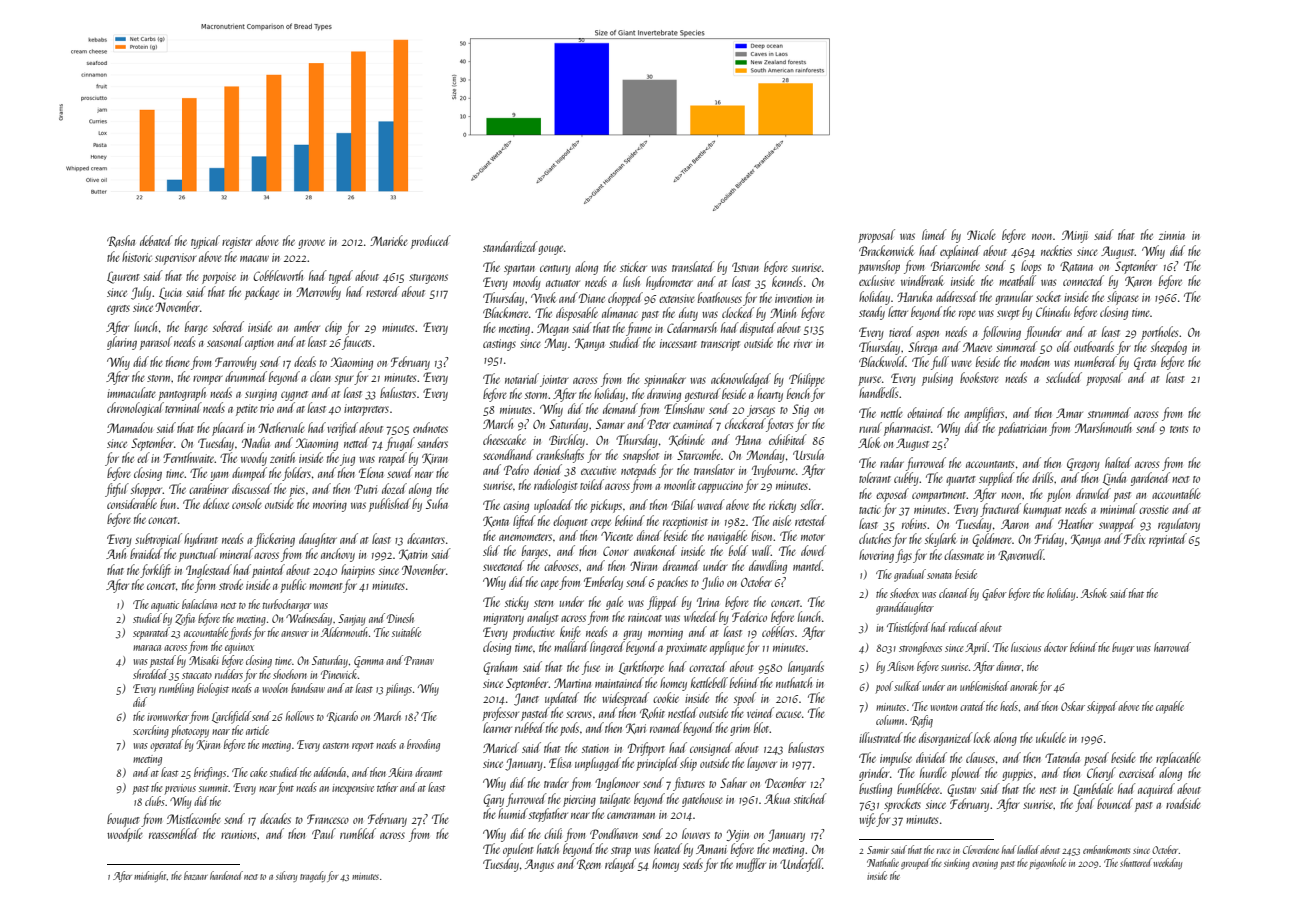 This page has width=1308, height=924. What do you see at coordinates (311, 244) in the page?
I see `groove` at bounding box center [311, 244].
